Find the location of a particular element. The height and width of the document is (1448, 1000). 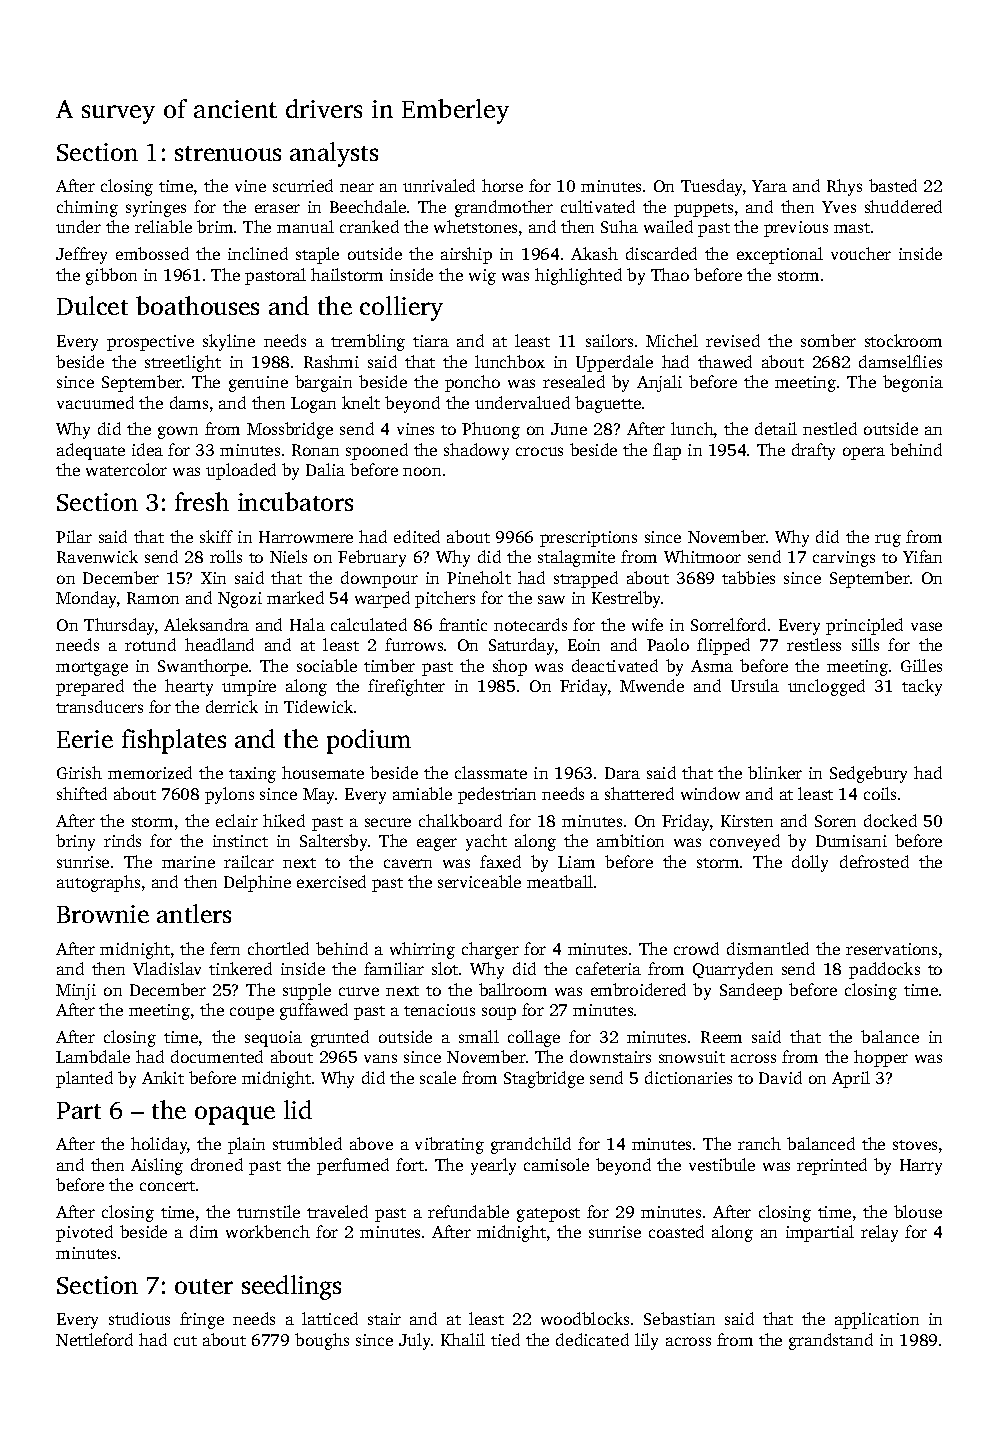

boughs is located at coordinates (322, 1341).
